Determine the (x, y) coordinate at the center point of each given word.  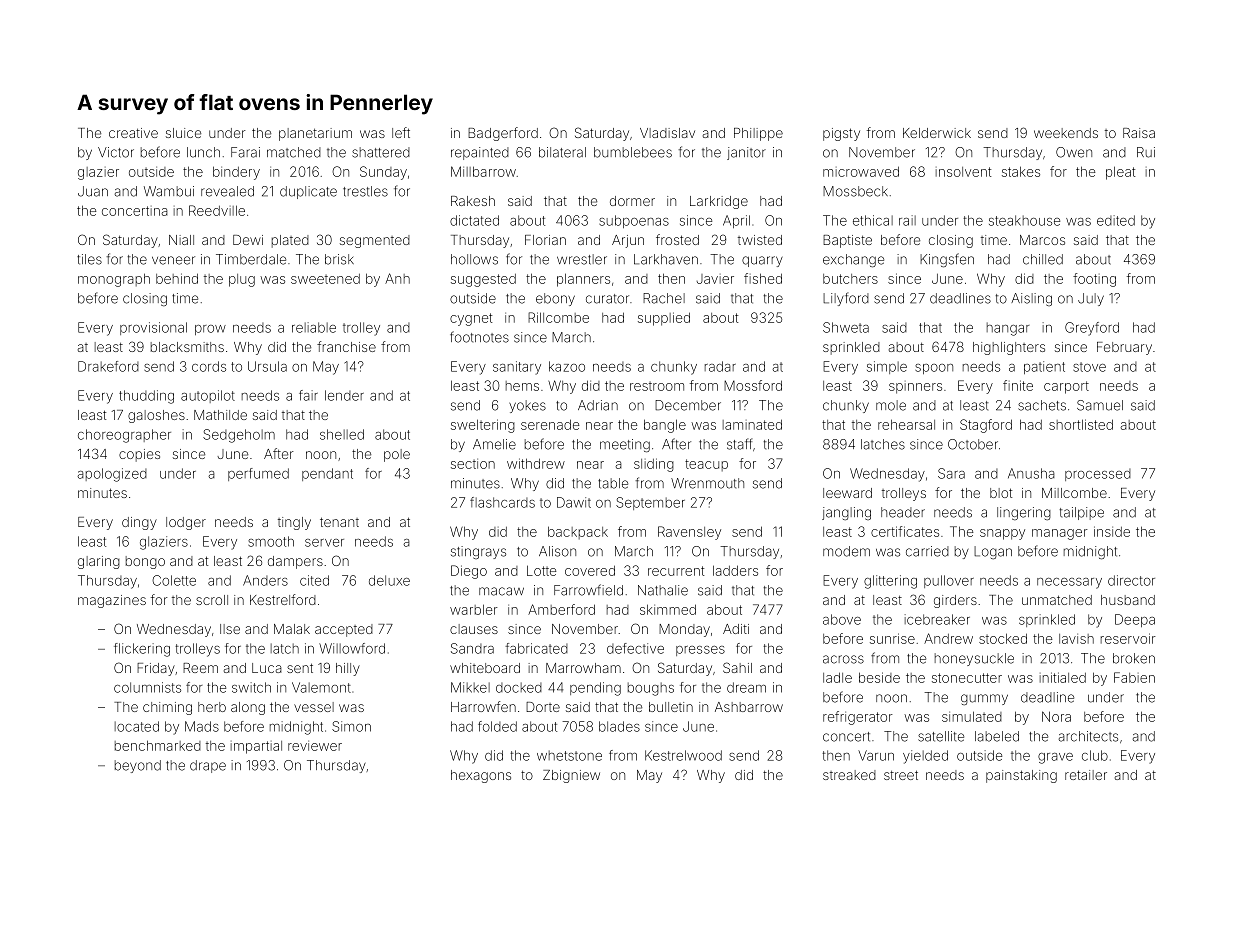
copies (139, 455)
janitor (746, 153)
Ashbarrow (749, 707)
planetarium (315, 134)
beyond (138, 766)
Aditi (736, 629)
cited (314, 580)
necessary (1069, 583)
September (650, 503)
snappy (1002, 534)
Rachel (664, 298)
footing (1094, 280)
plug (242, 280)
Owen (1074, 152)
